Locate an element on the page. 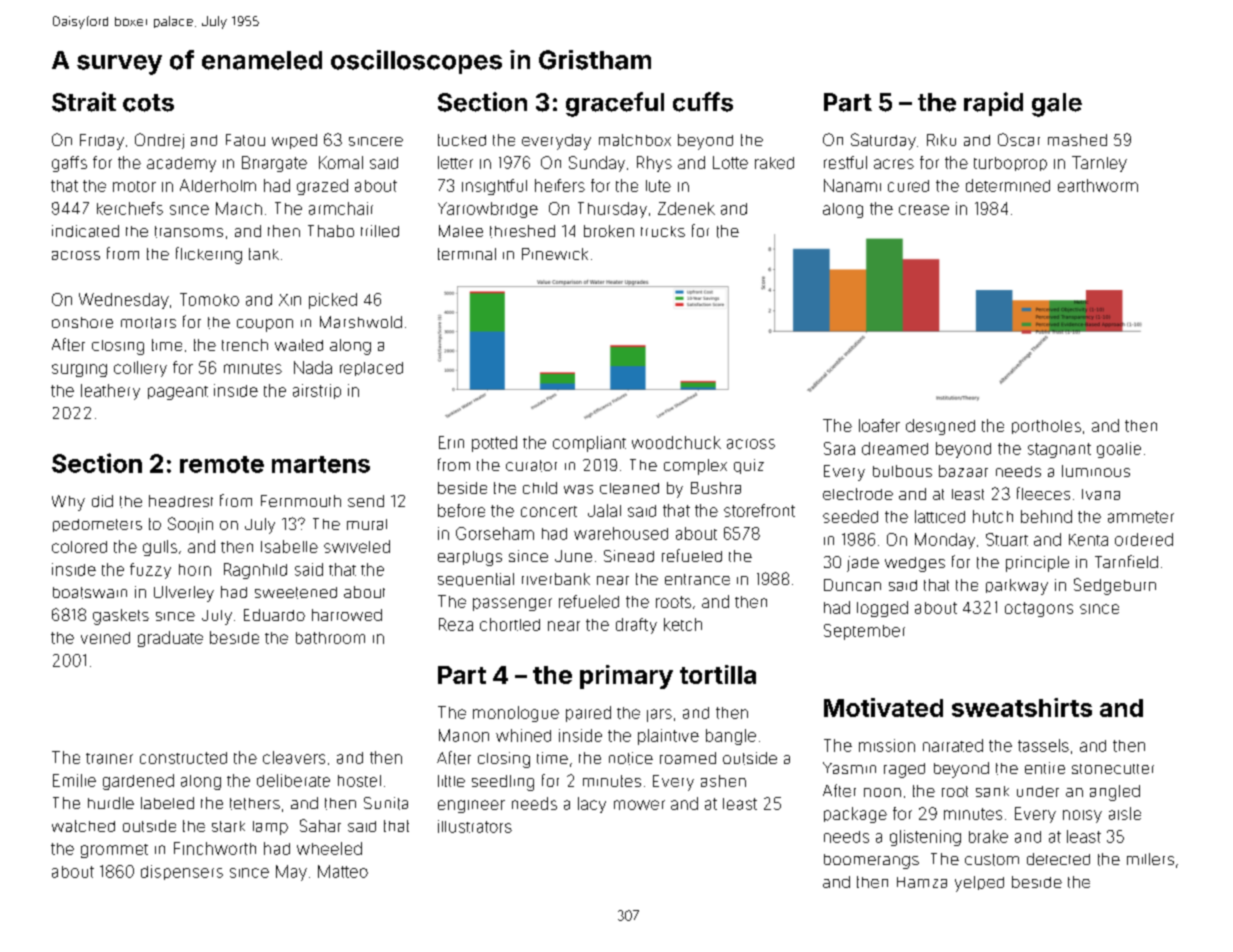 This page has width=1233, height=952. woodchuck is located at coordinates (676, 442).
